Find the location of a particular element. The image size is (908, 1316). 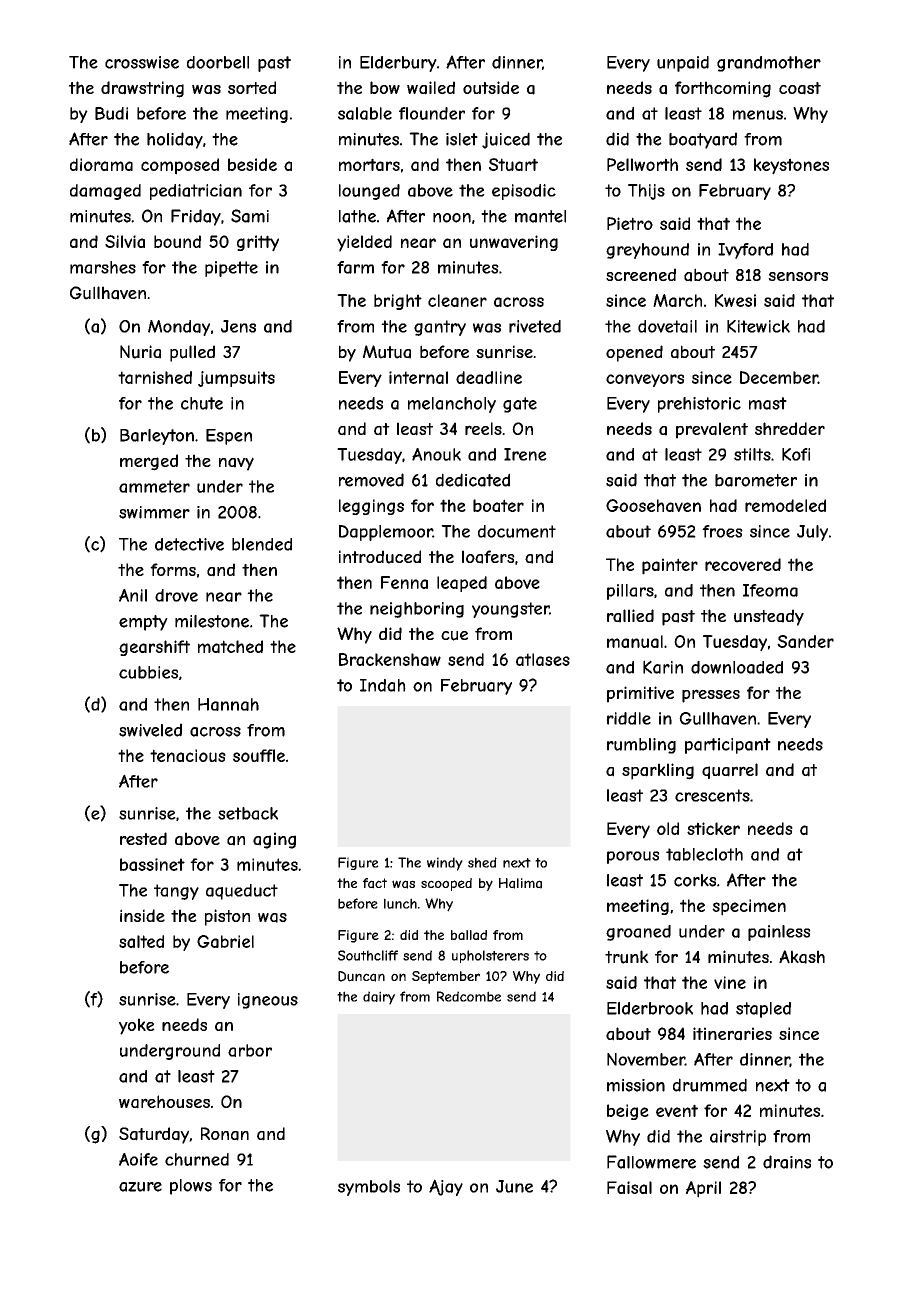

islet is located at coordinates (462, 139).
